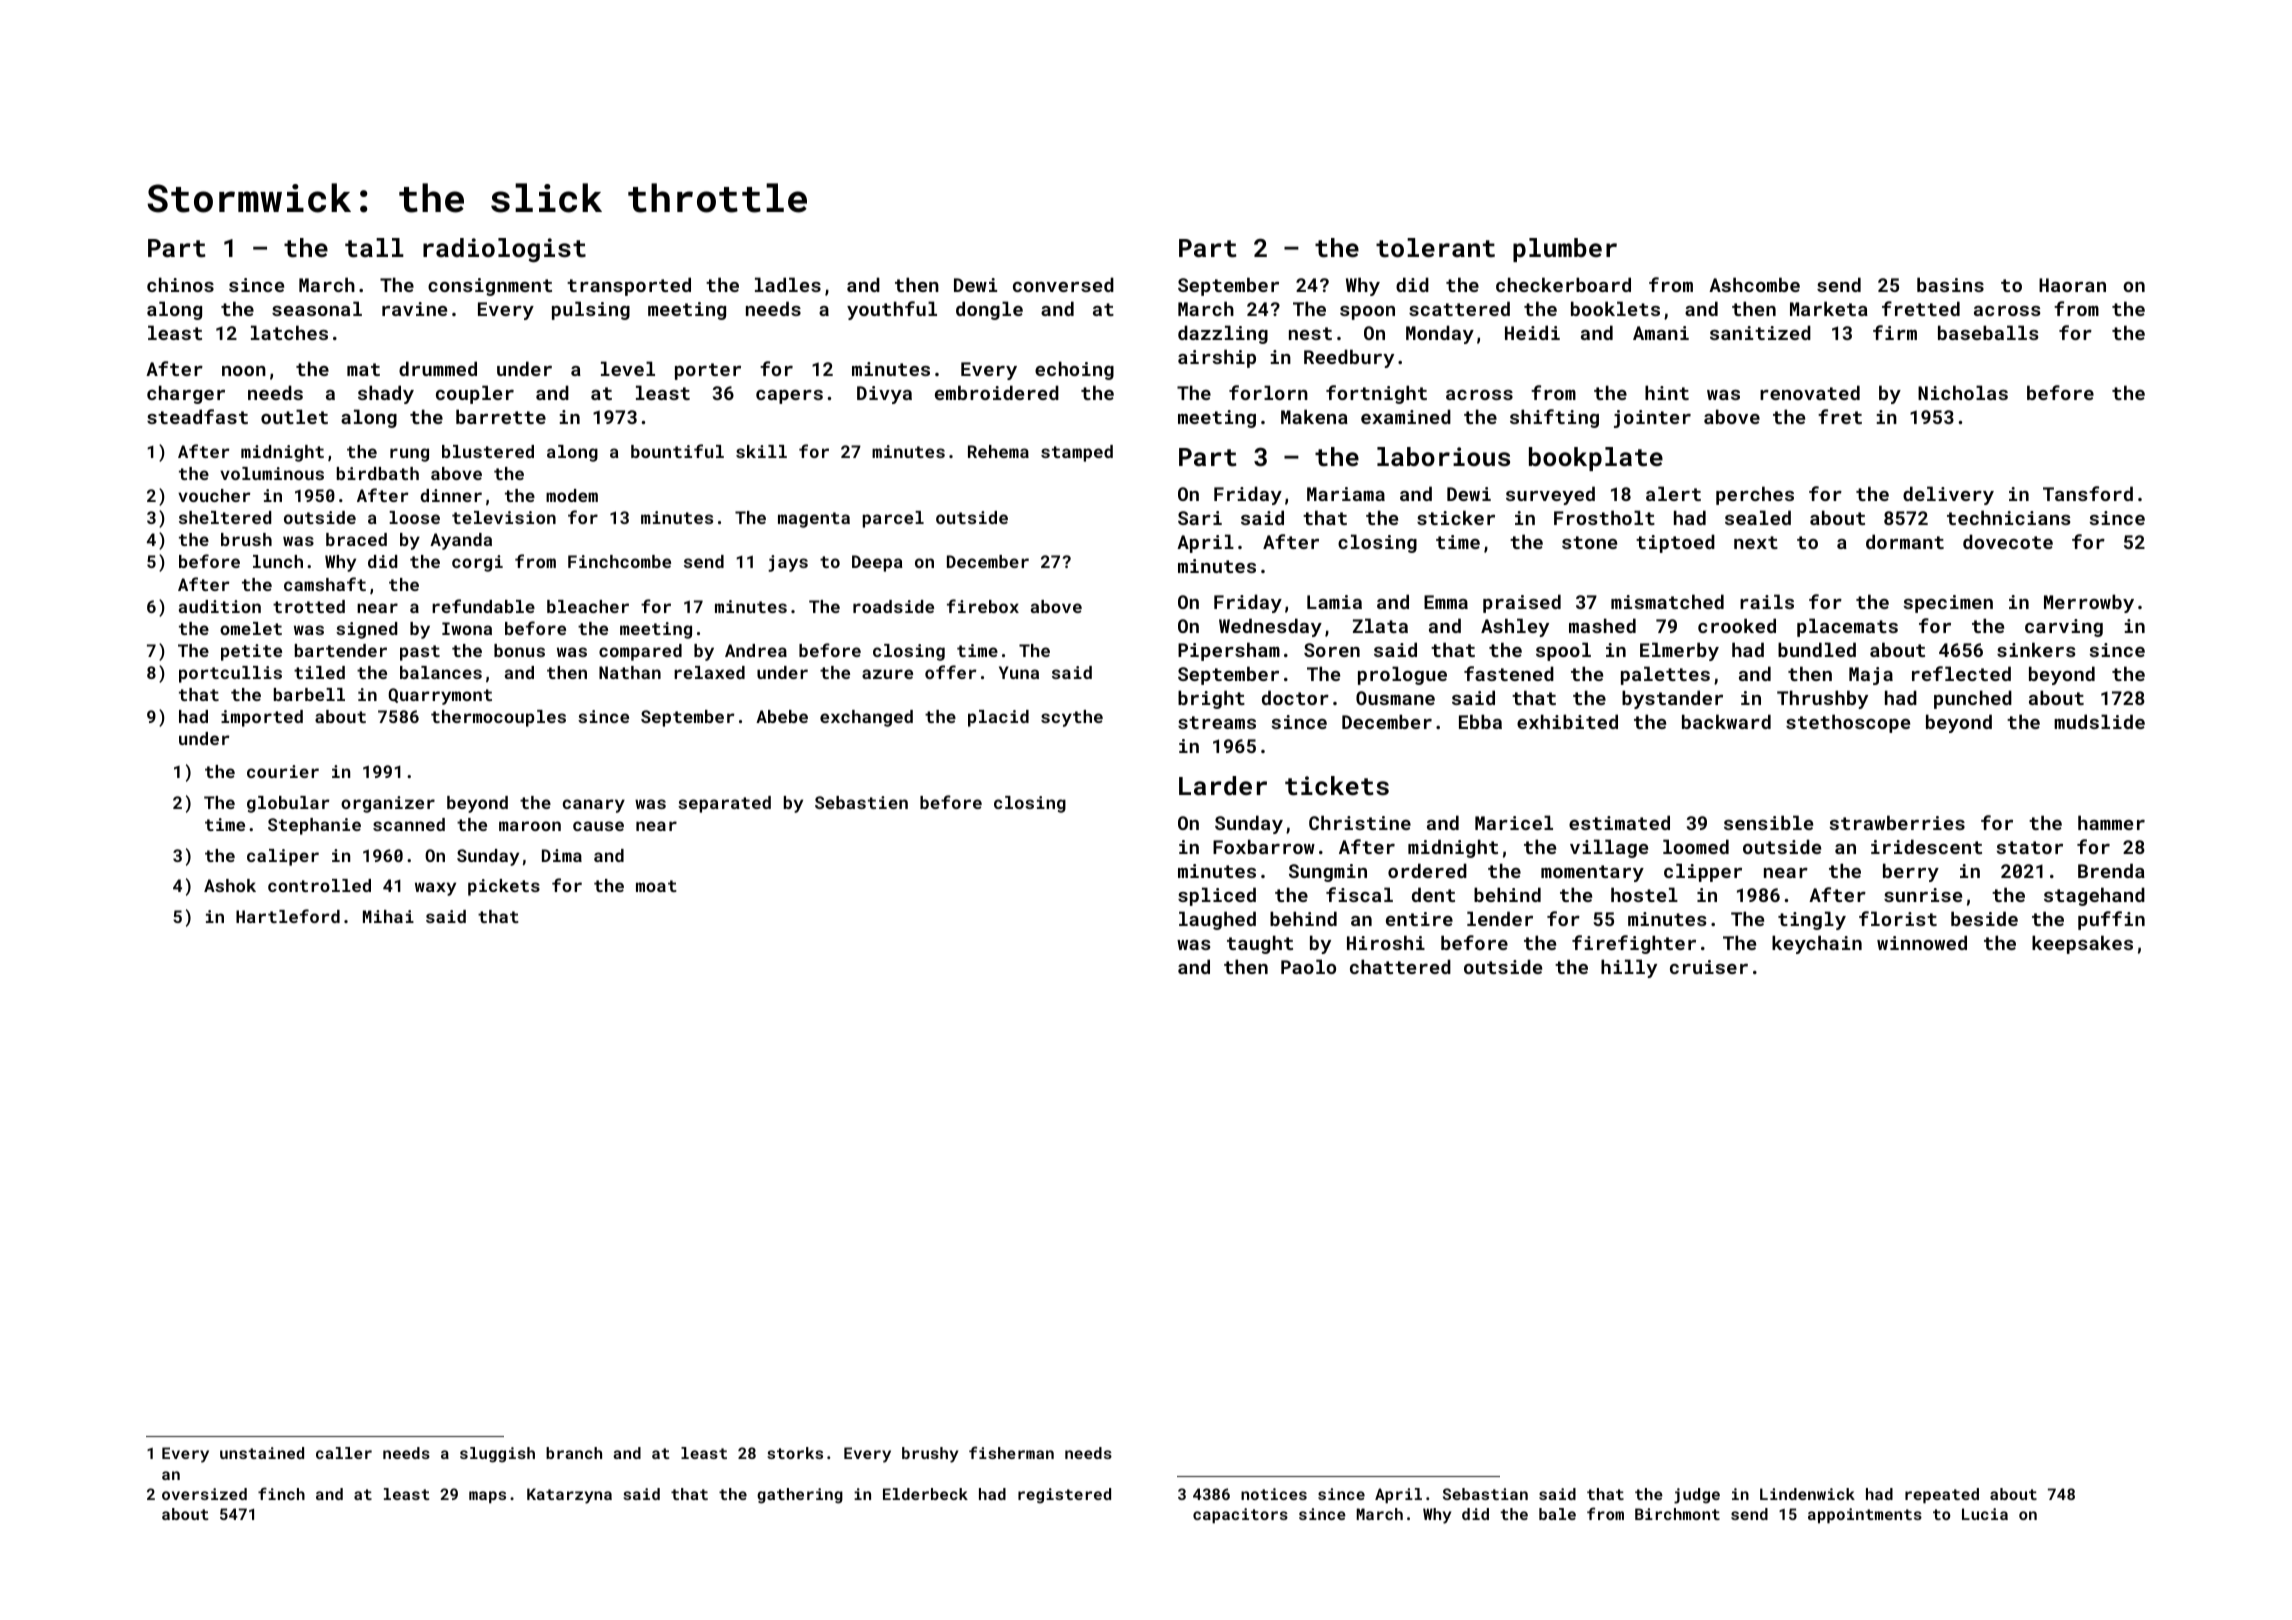 This screenshot has height=1620, width=2292. What do you see at coordinates (1435, 247) in the screenshot?
I see `tolerant` at bounding box center [1435, 247].
